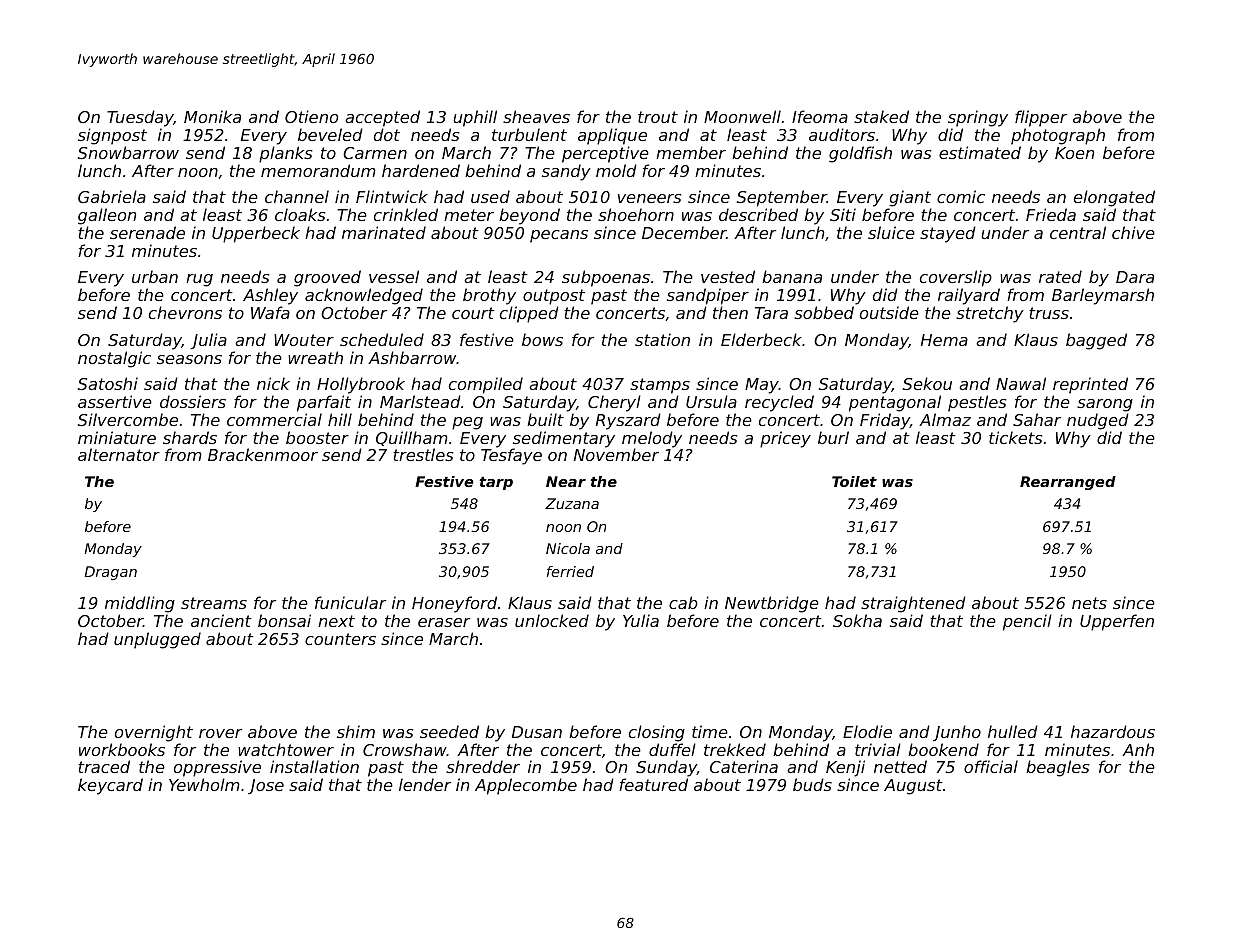 This image has height=952, width=1233. What do you see at coordinates (672, 749) in the image?
I see `duffel` at bounding box center [672, 749].
